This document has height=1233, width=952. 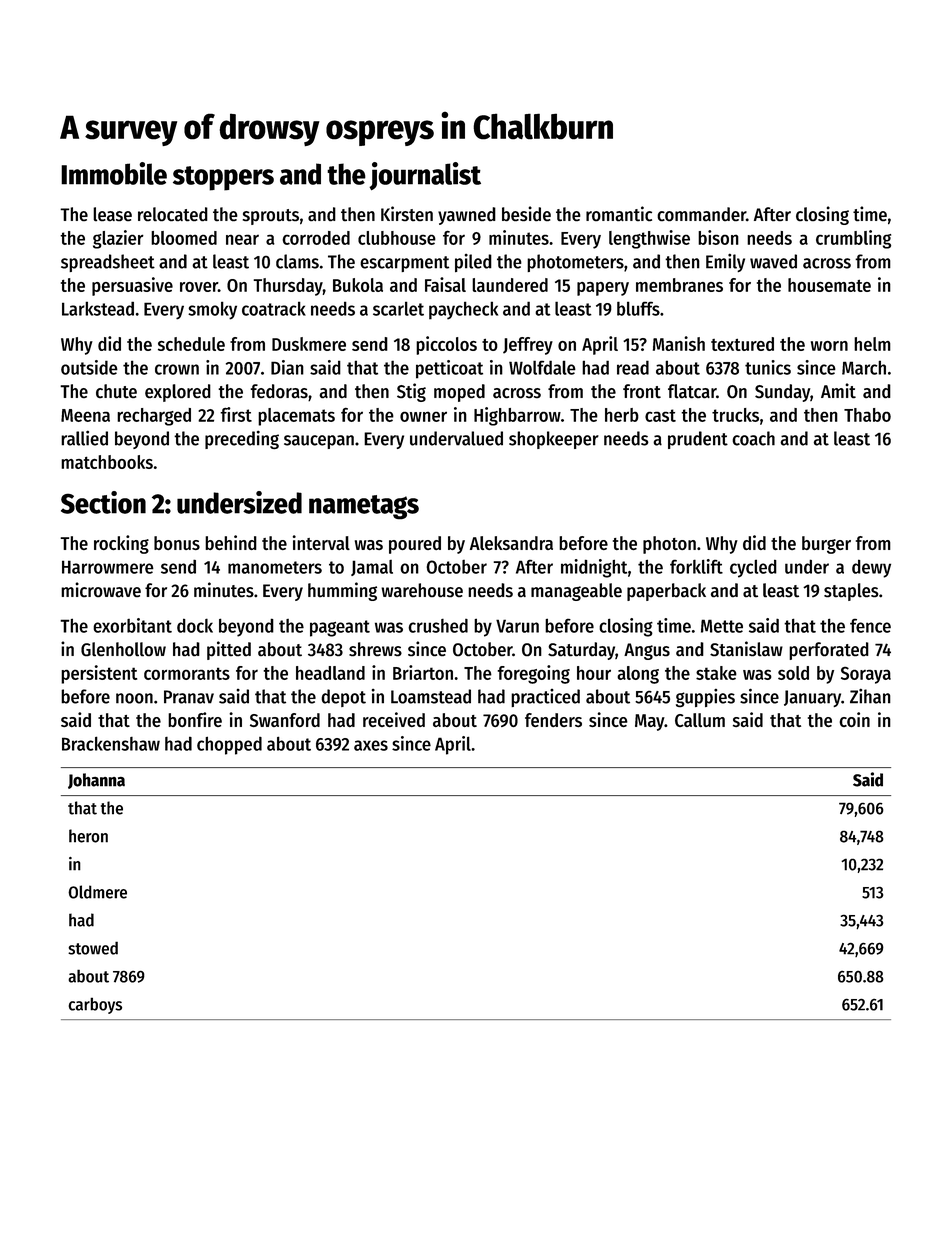 What do you see at coordinates (650, 722) in the document?
I see `May` at bounding box center [650, 722].
